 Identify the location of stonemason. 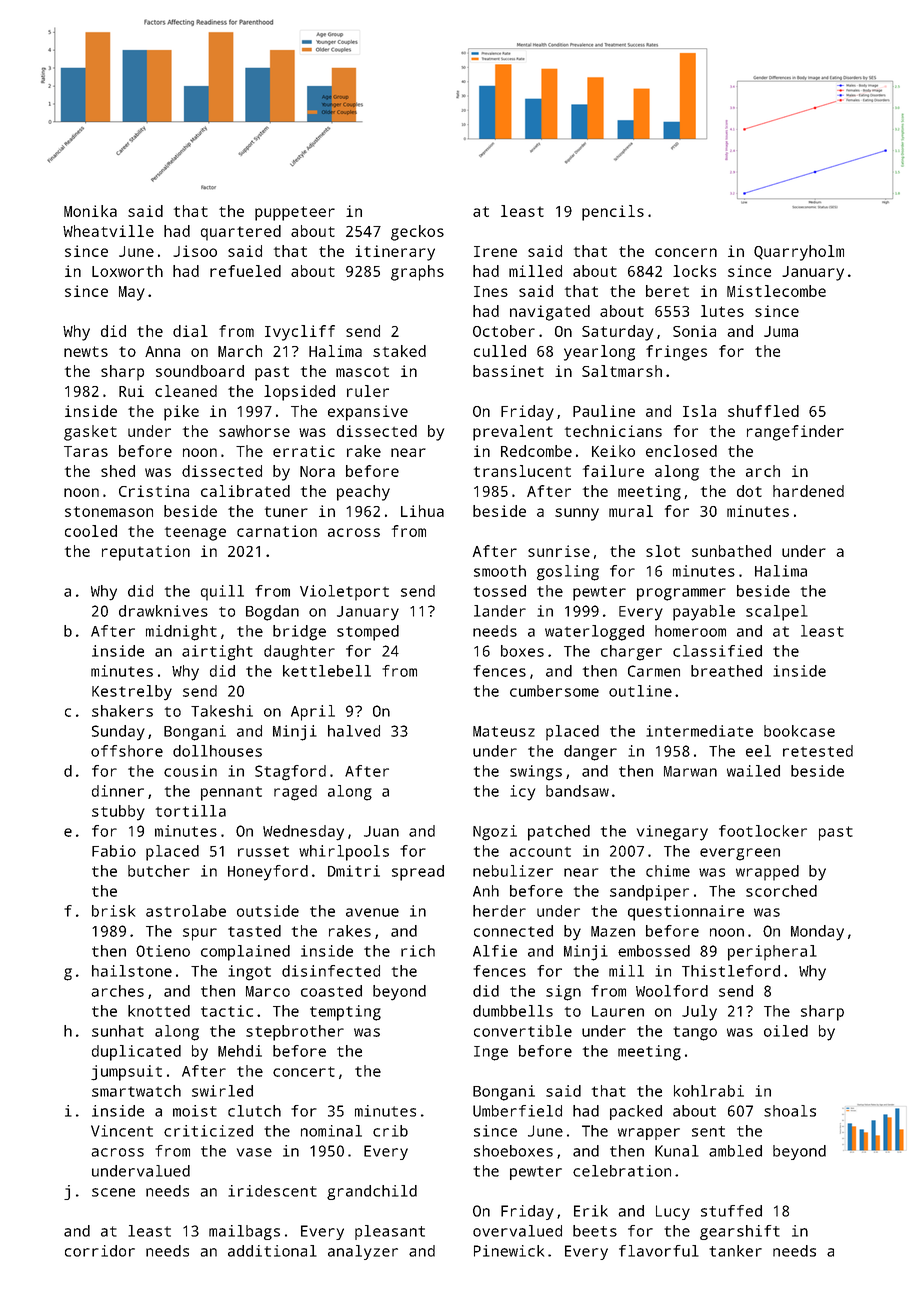
(109, 511).
